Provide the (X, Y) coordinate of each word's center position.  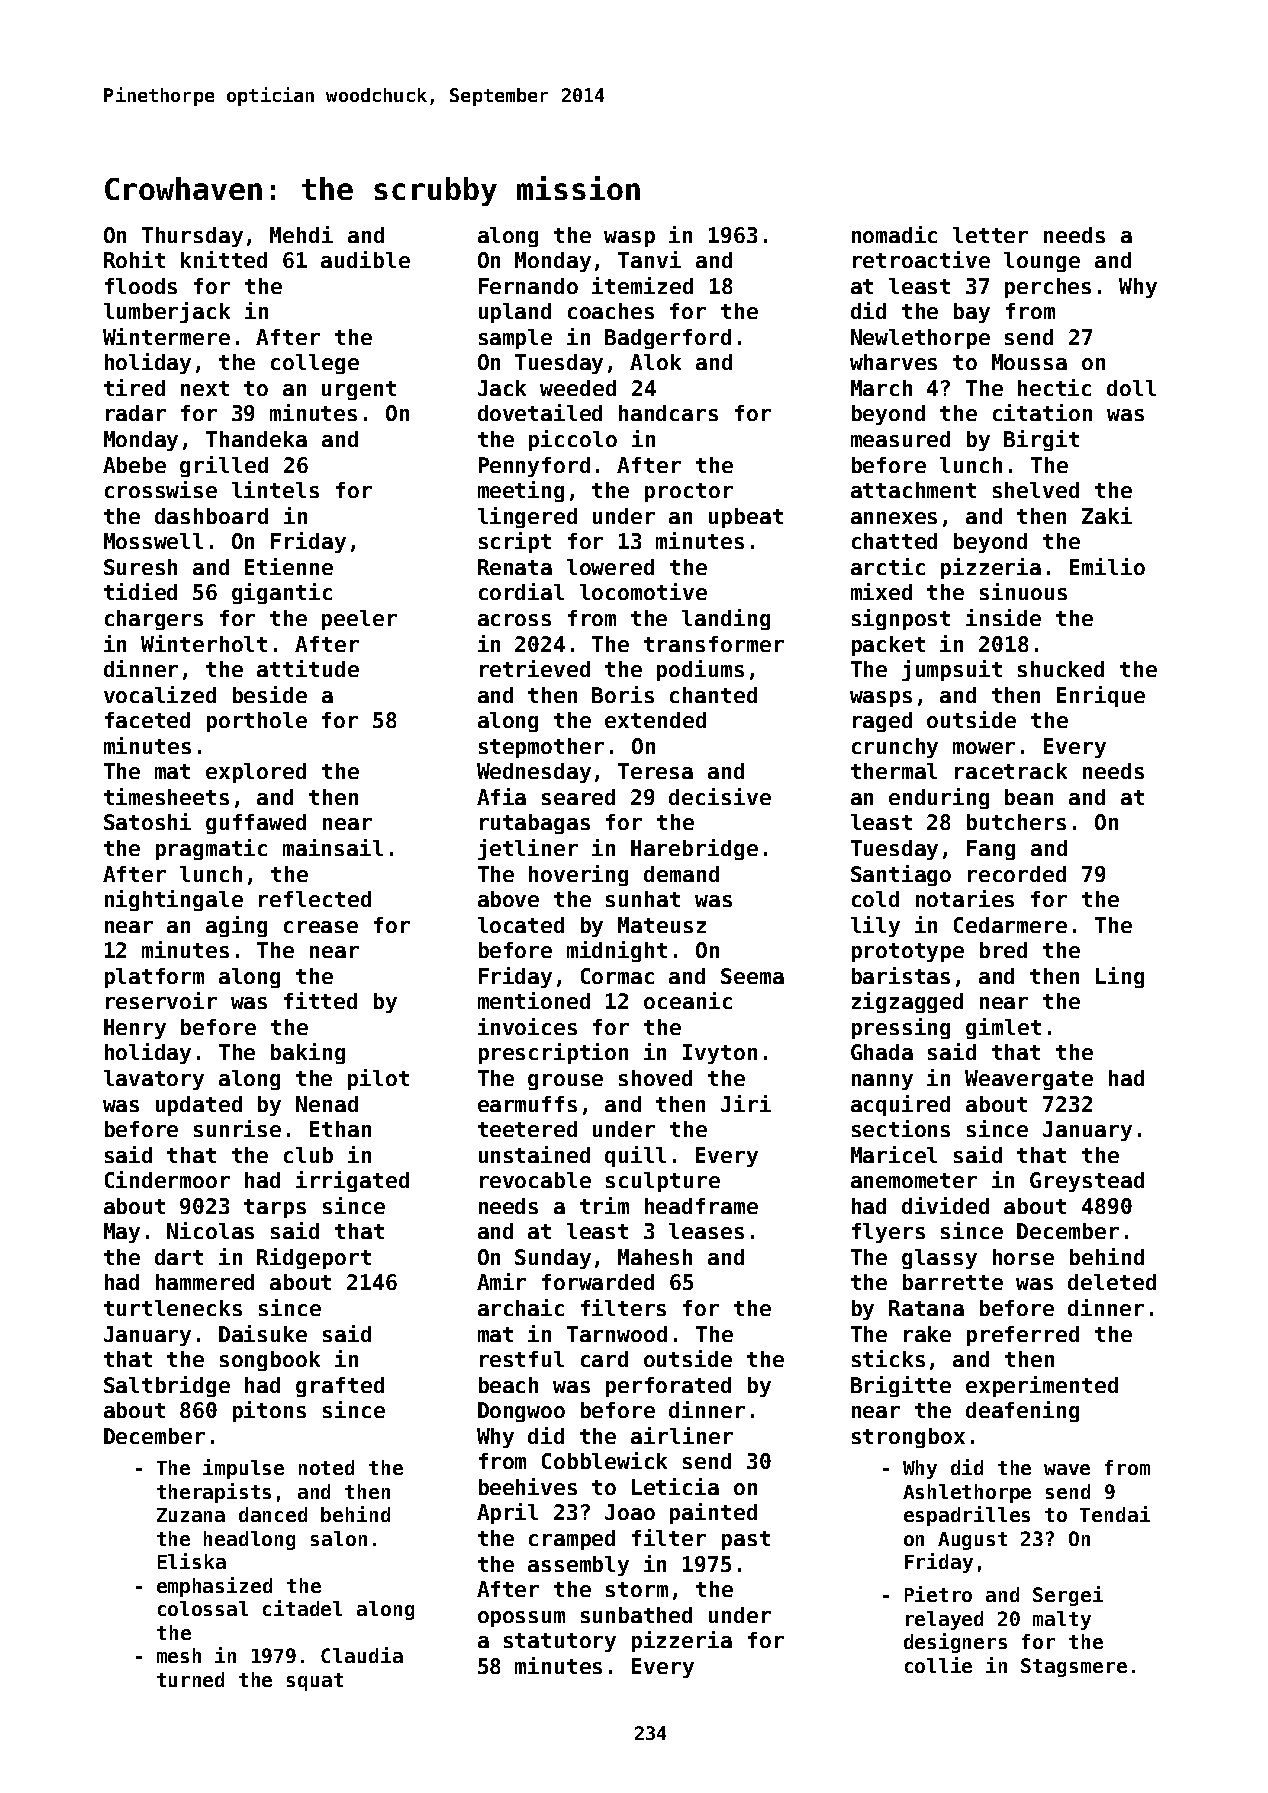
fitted (320, 1000)
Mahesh (655, 1257)
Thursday (192, 237)
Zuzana (191, 1515)
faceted (147, 720)
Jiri (746, 1103)
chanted (713, 695)
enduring (939, 798)
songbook (270, 1361)
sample (515, 339)
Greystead (1087, 1182)
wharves (893, 362)
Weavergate (1029, 1080)
